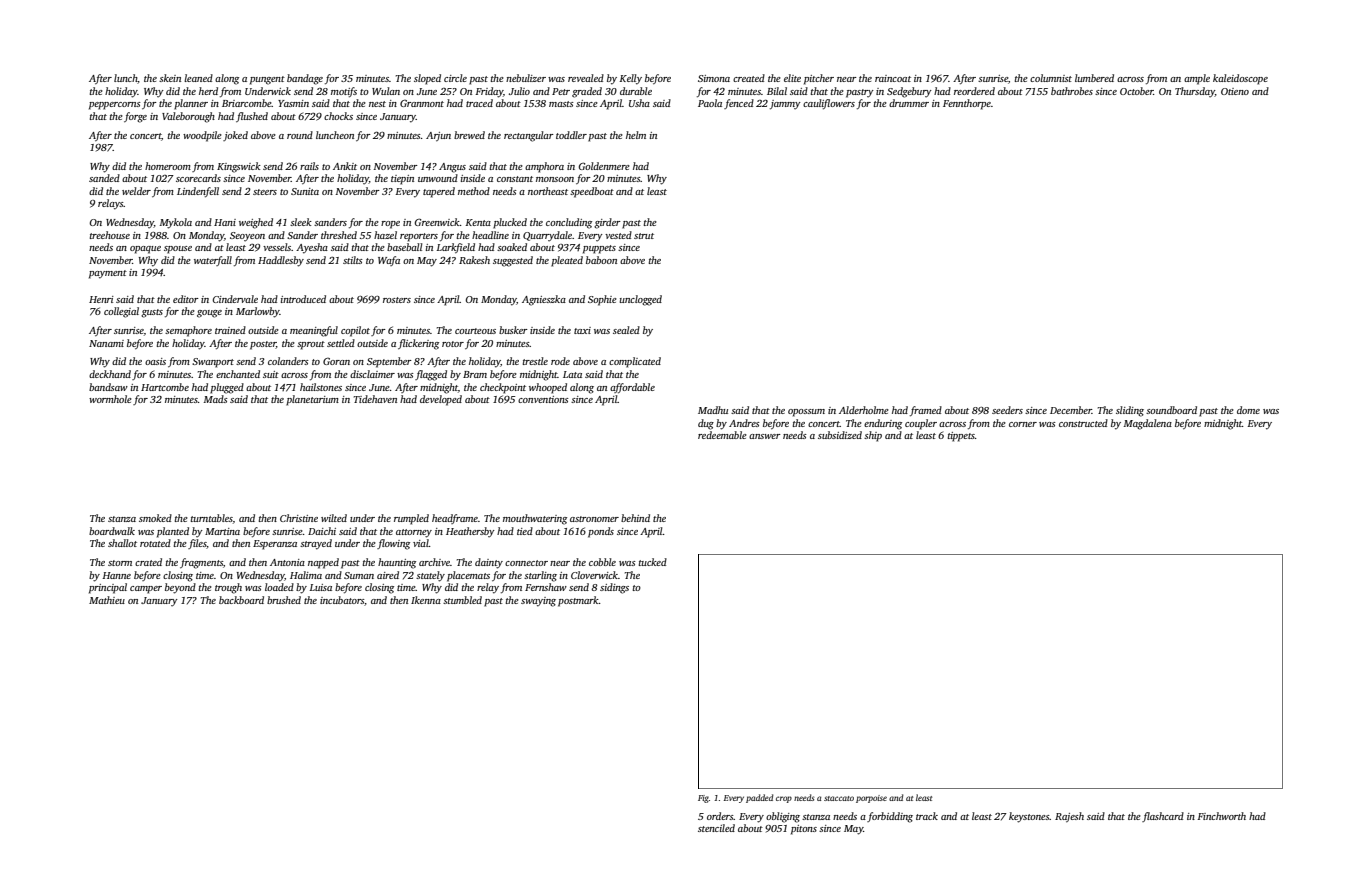 This document has height=887, width=1372. What do you see at coordinates (653, 562) in the document?
I see `tucked` at bounding box center [653, 562].
